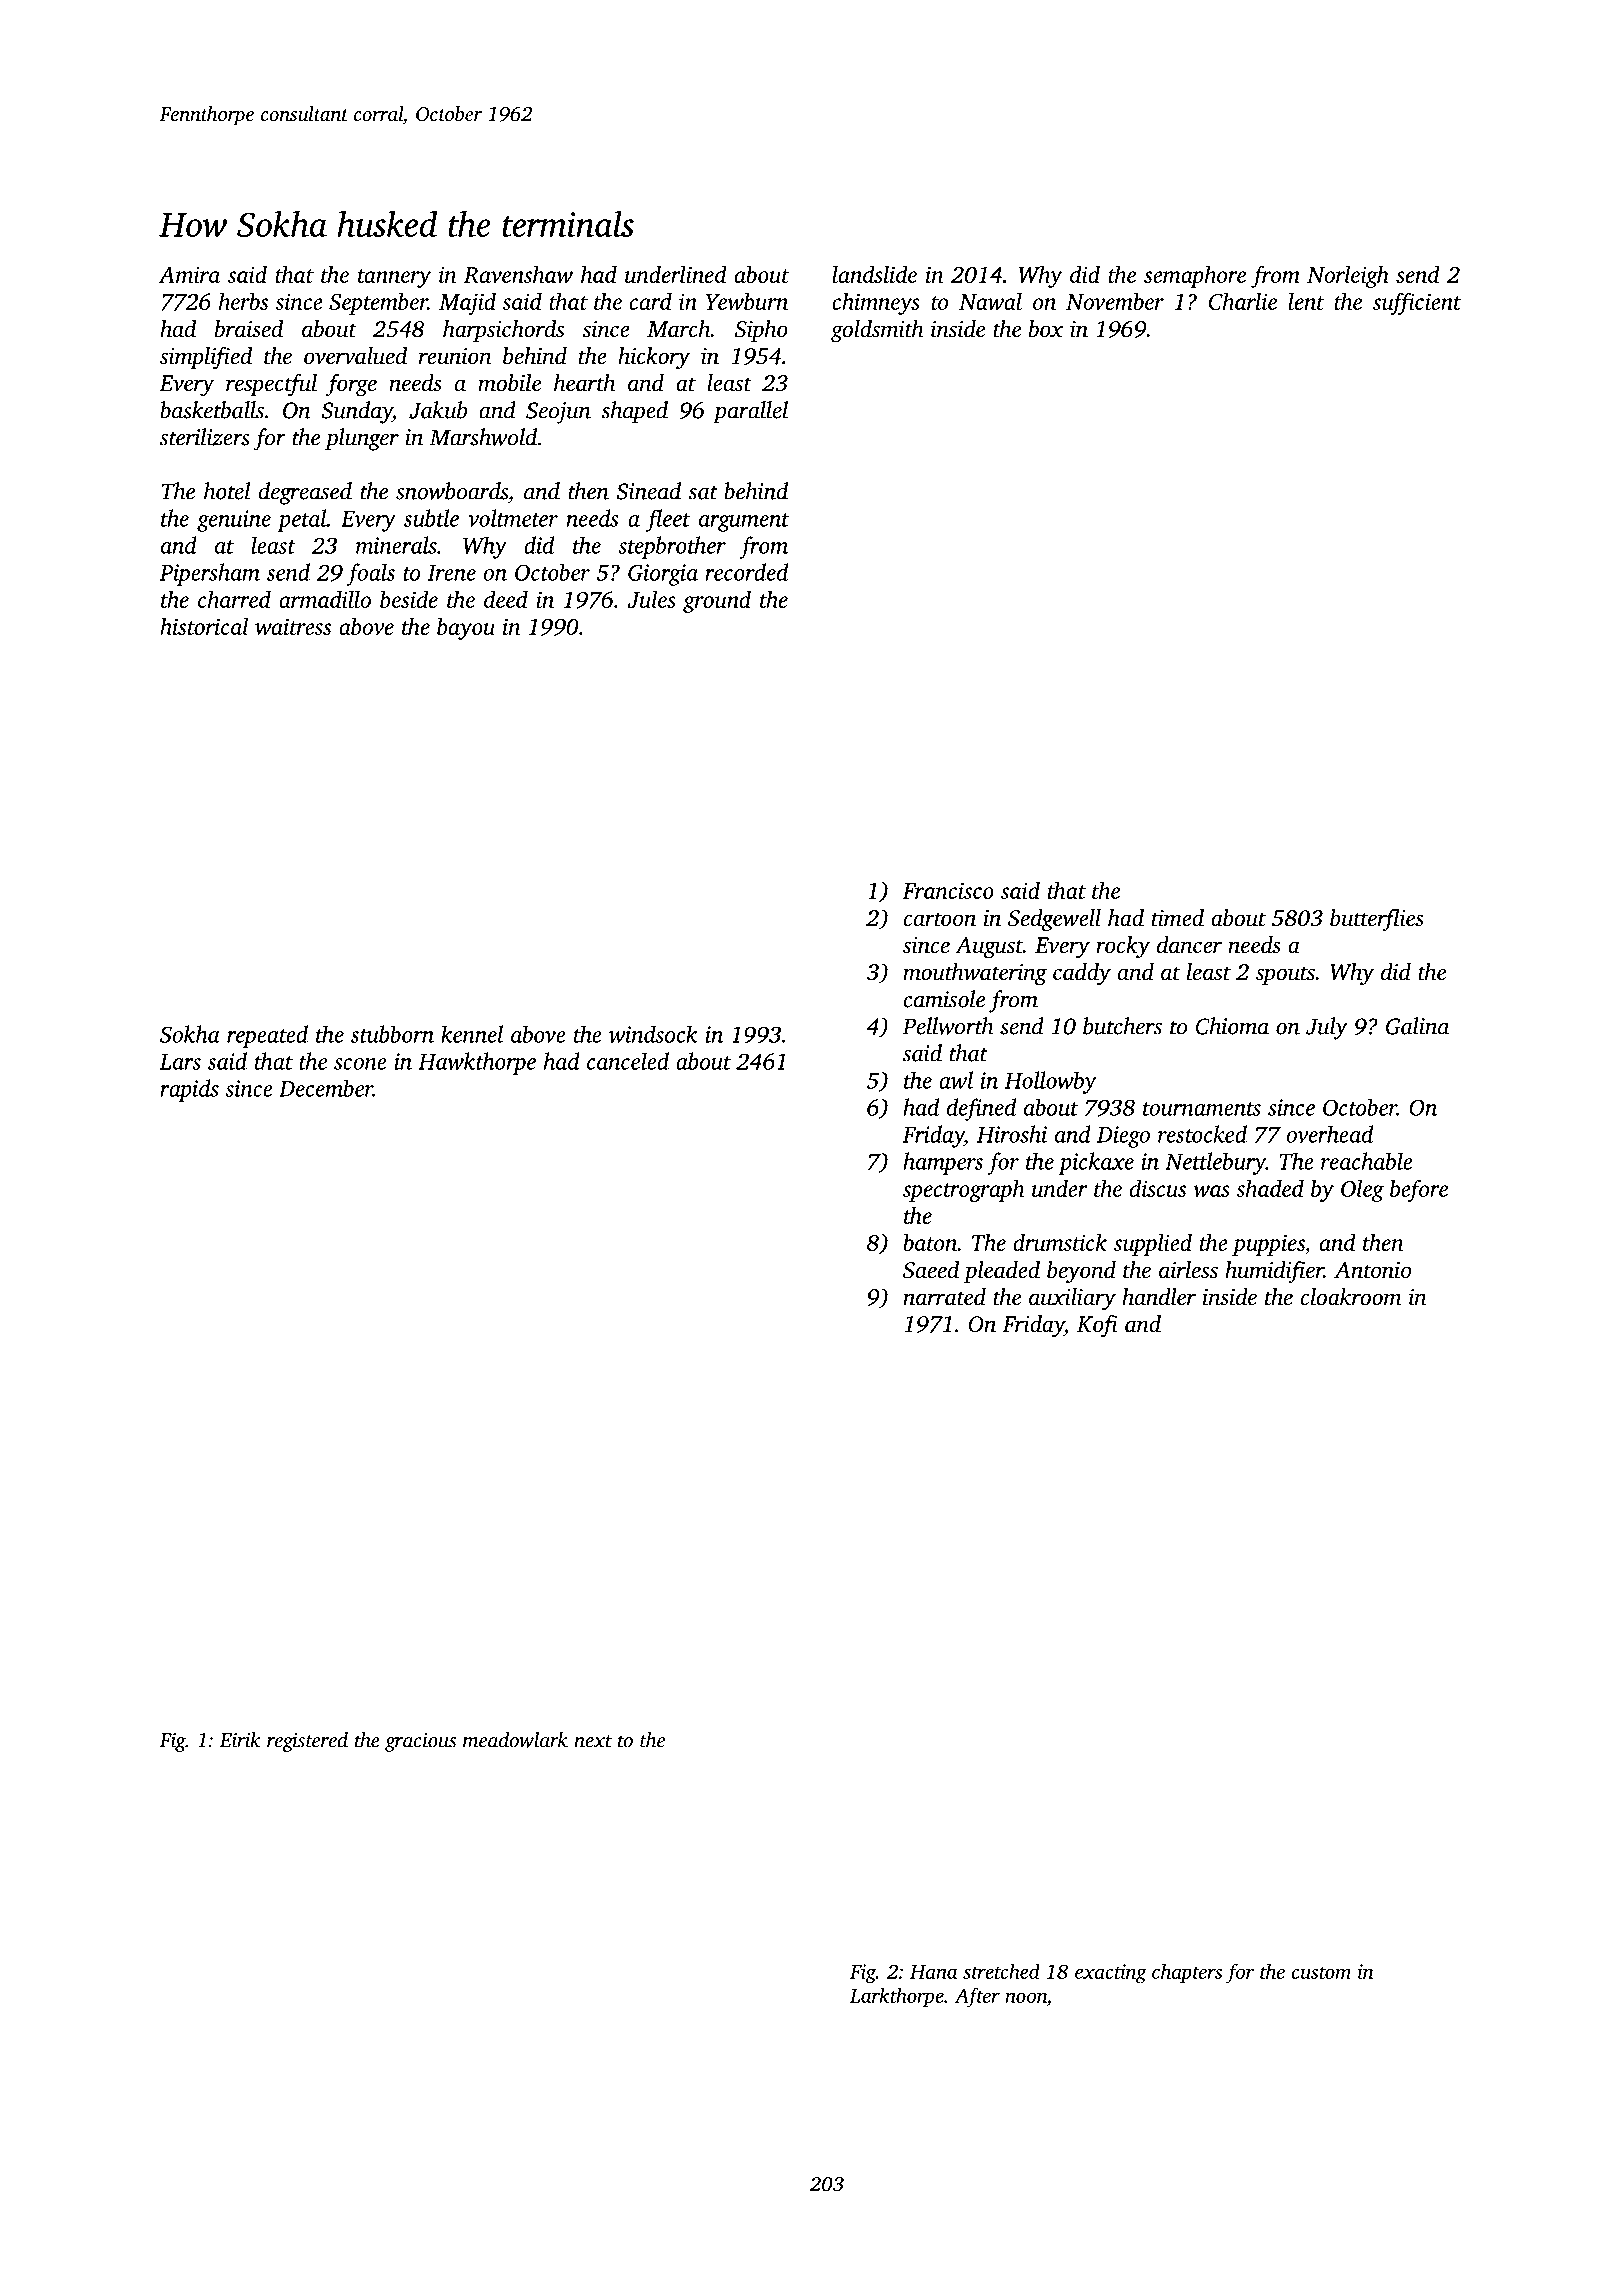 The width and height of the screenshot is (1620, 2292). Describe the element at coordinates (206, 358) in the screenshot. I see `simplified` at that location.
